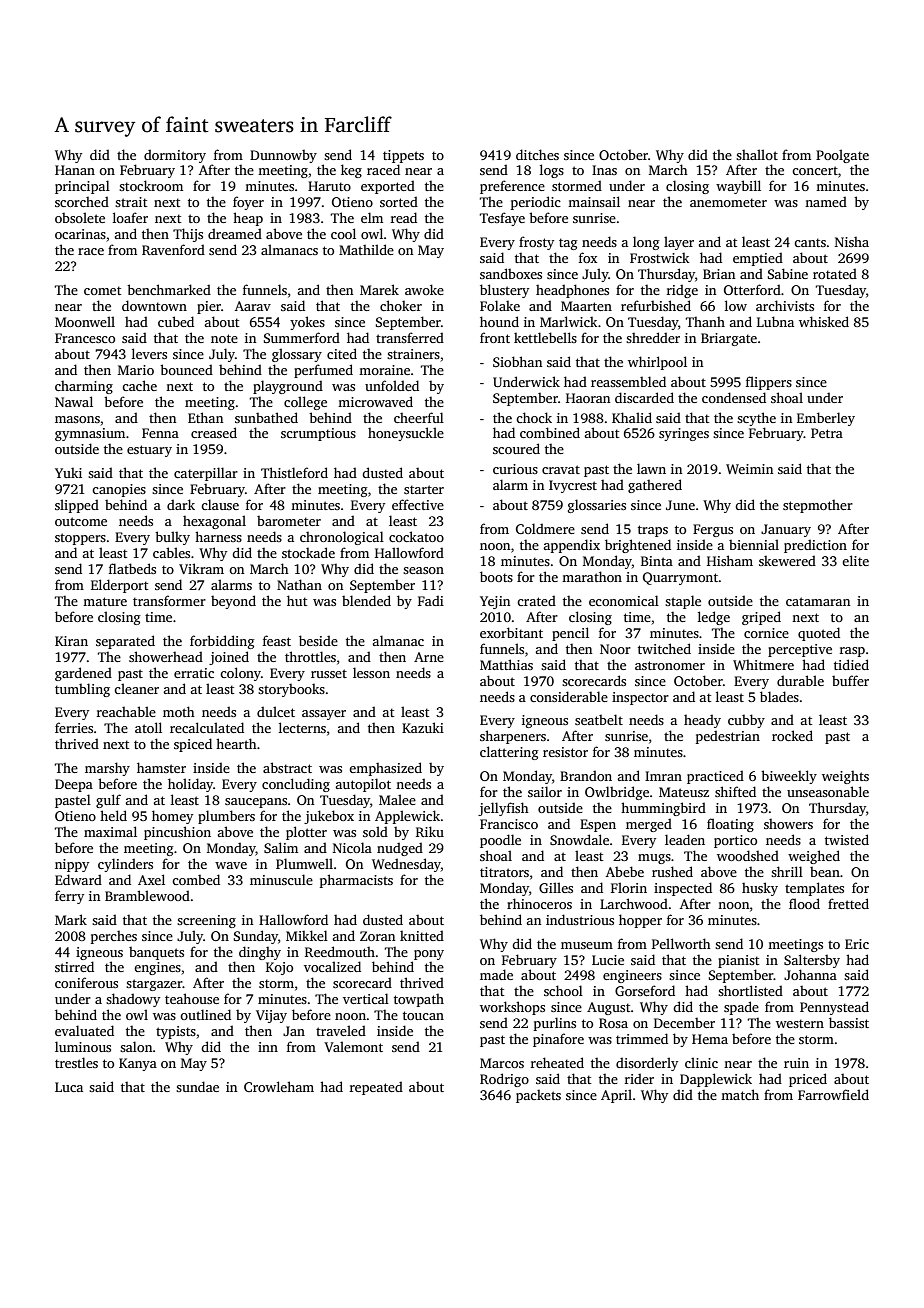  I want to click on stirred, so click(74, 966).
